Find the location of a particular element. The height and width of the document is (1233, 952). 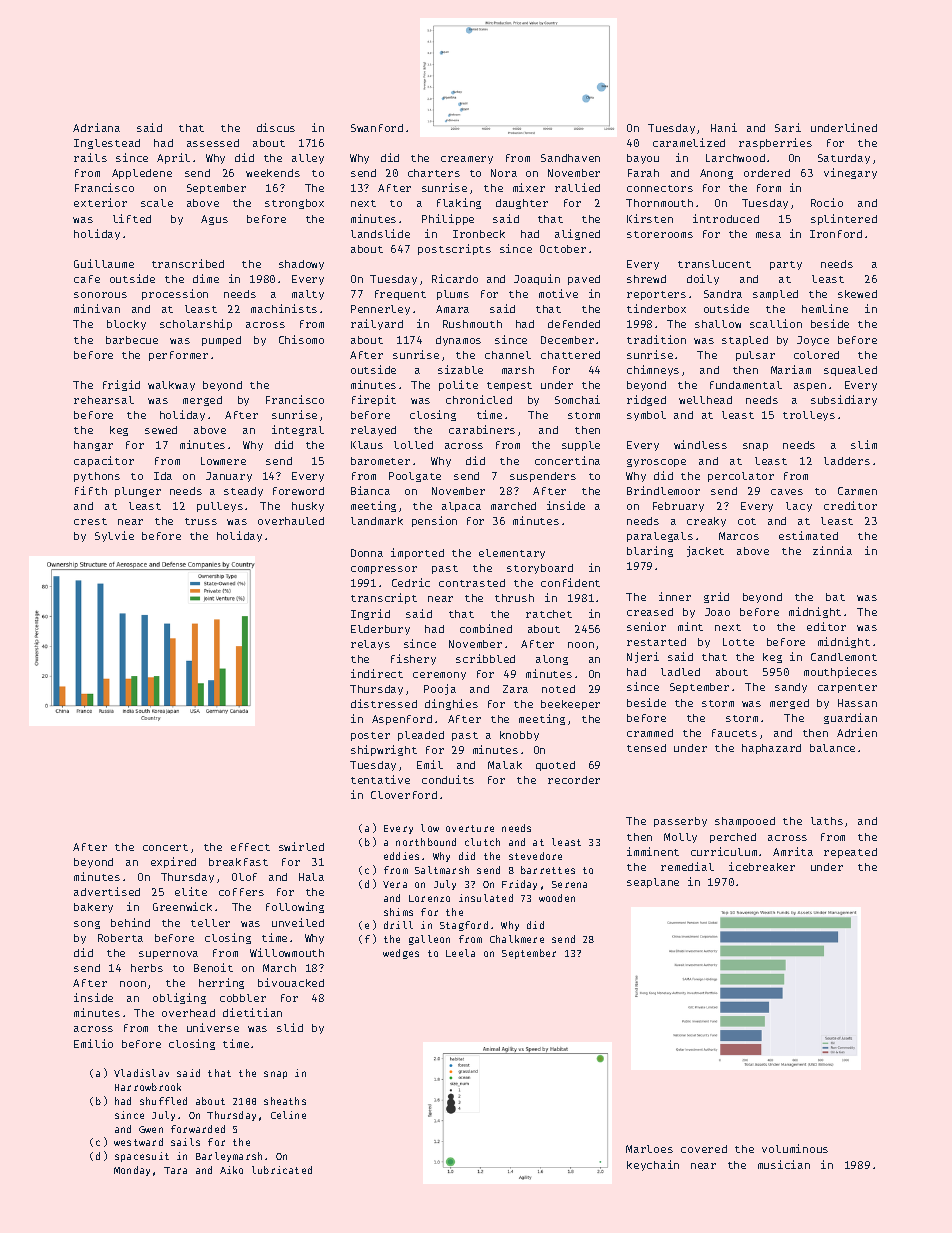

icebreaker is located at coordinates (762, 866).
